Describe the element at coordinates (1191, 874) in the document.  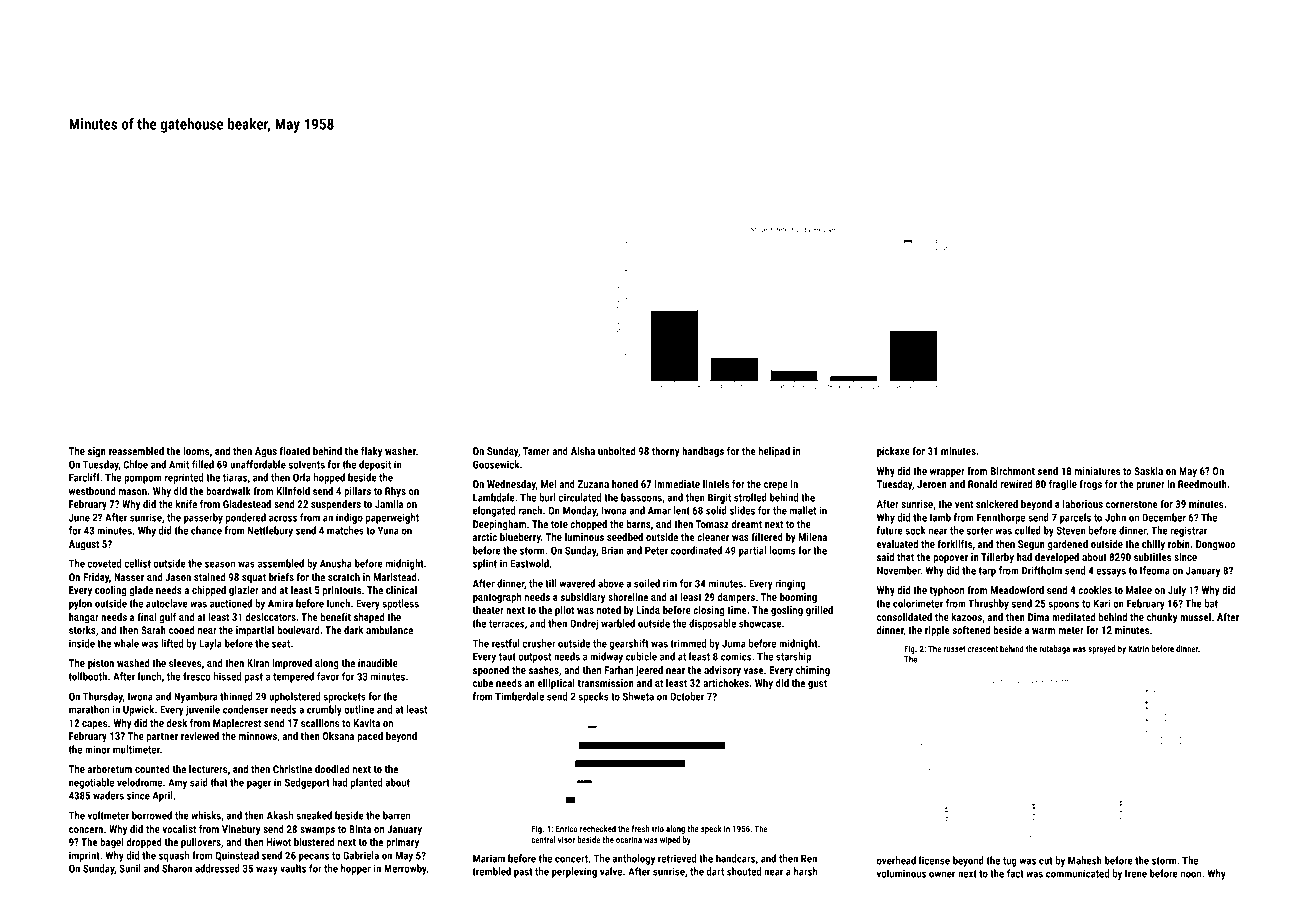
I see `noon` at that location.
